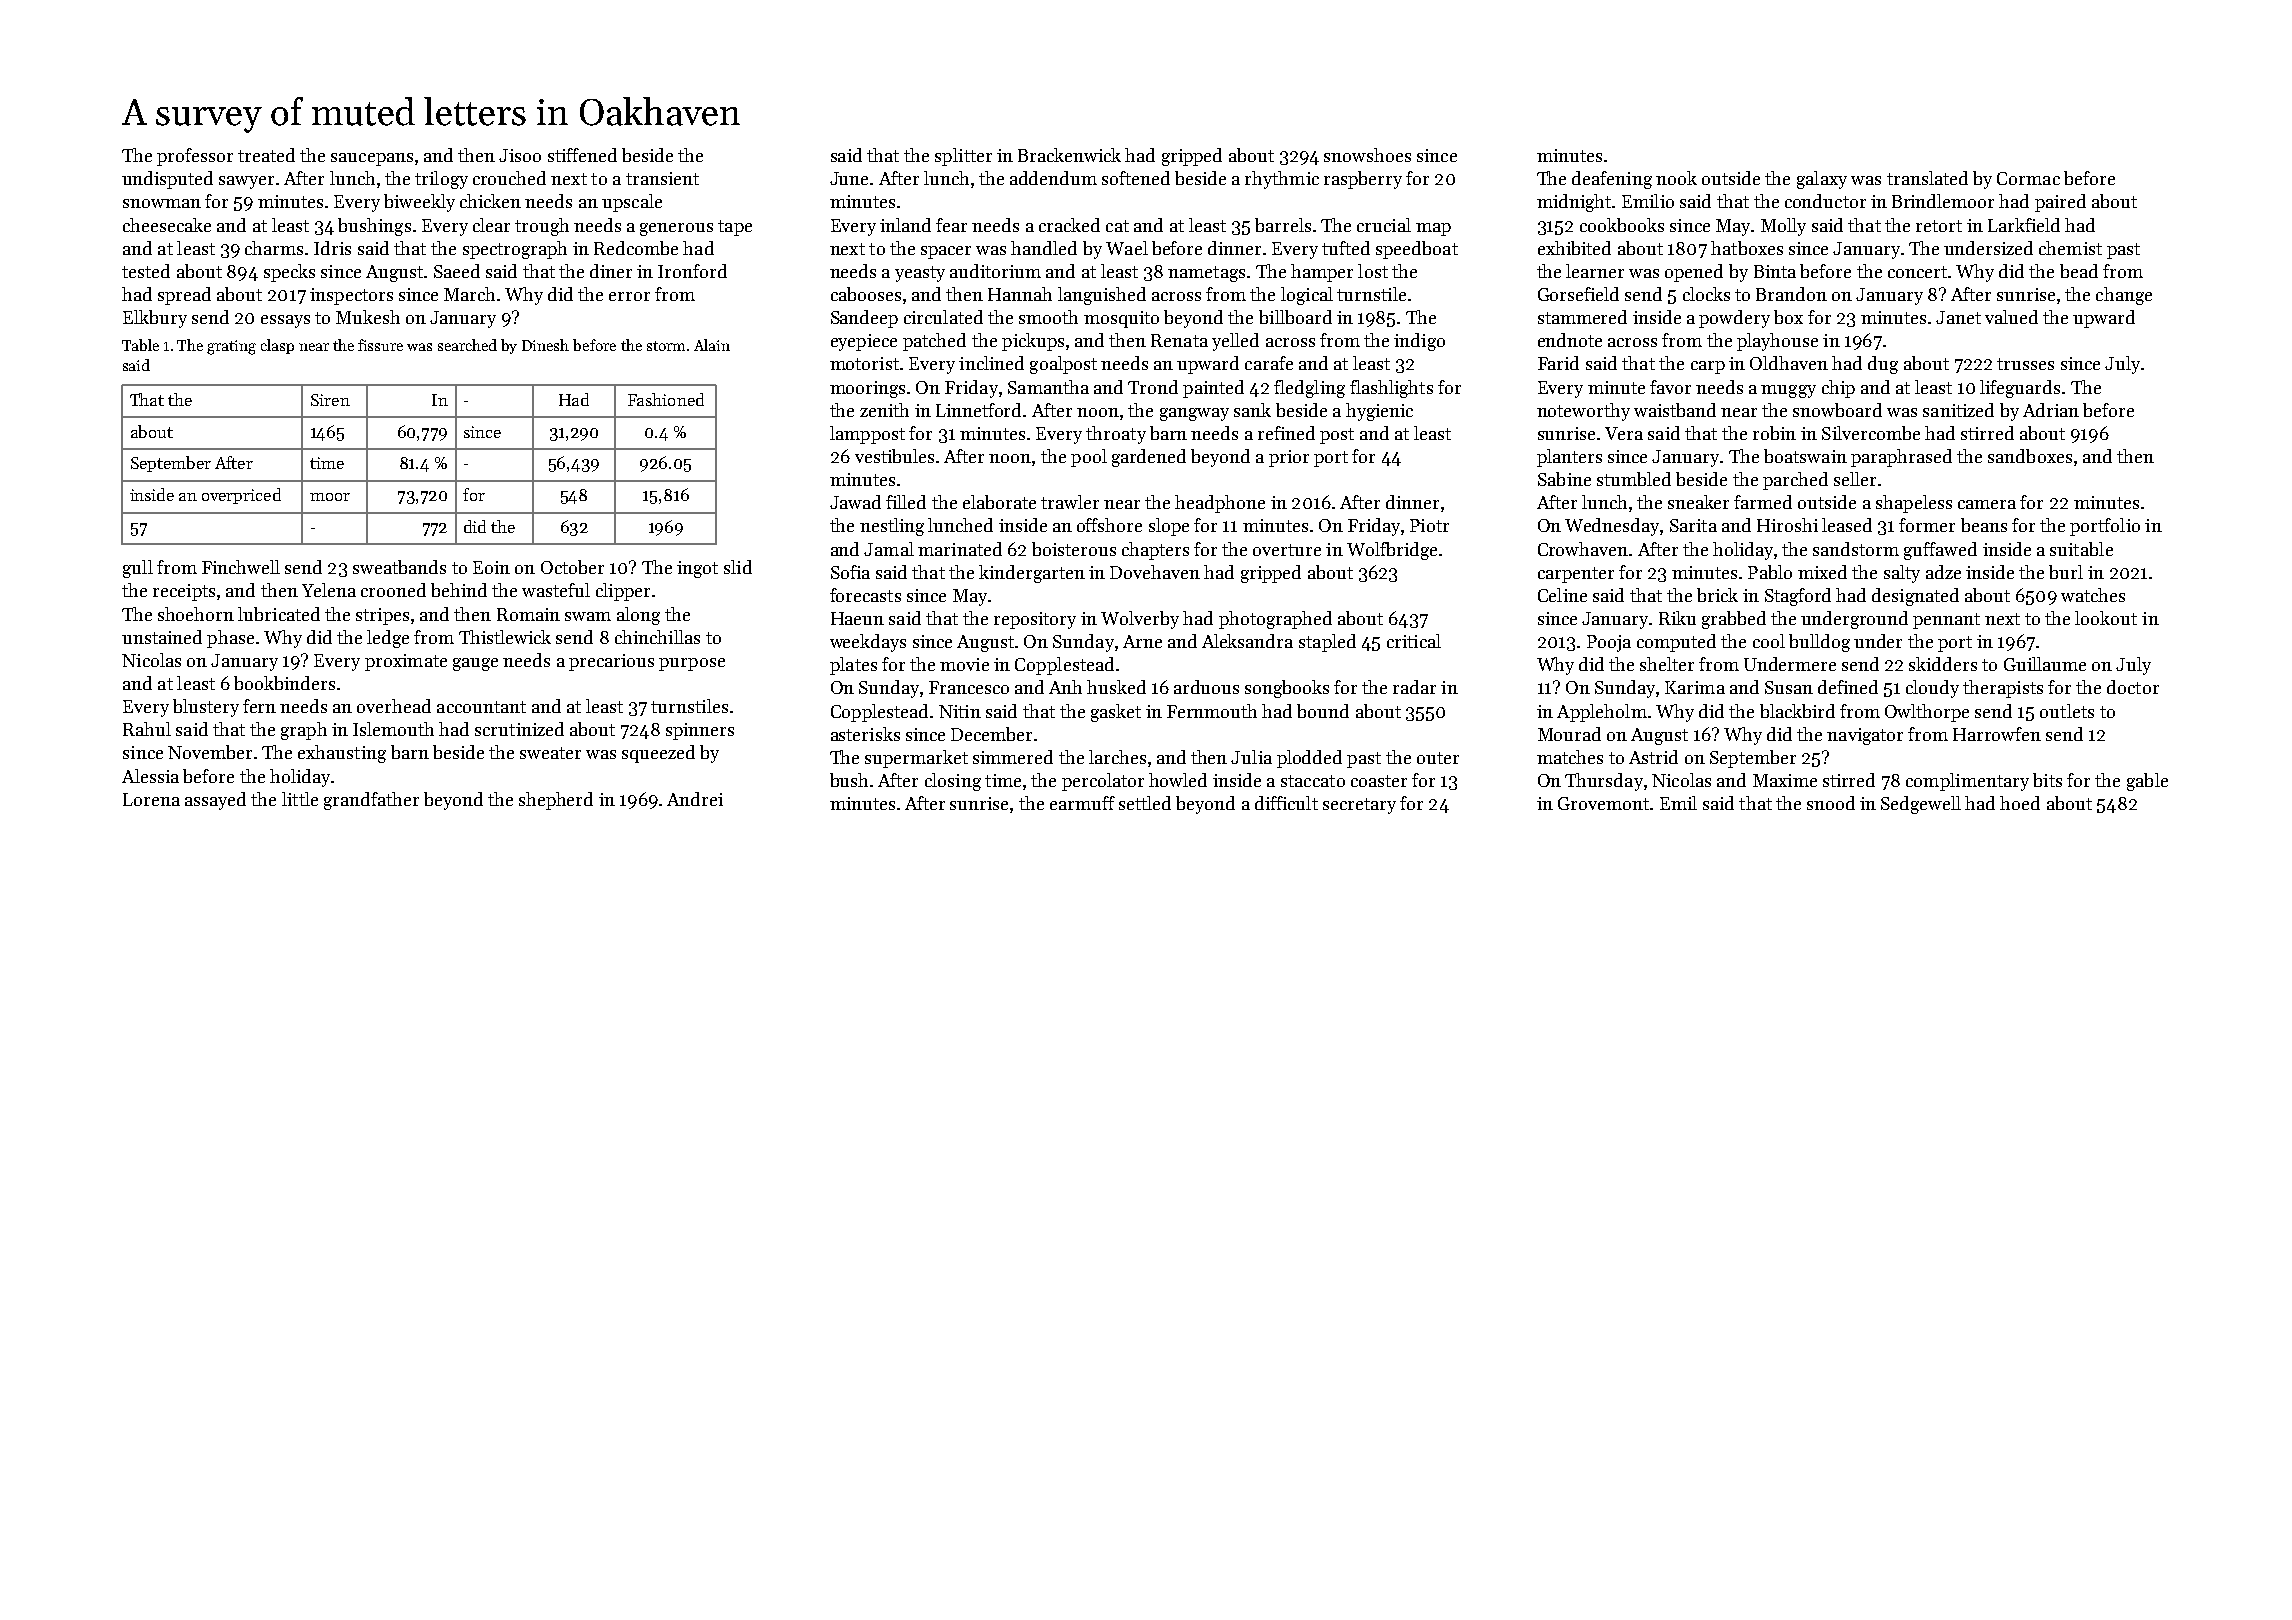 The width and height of the screenshot is (2292, 1620). Describe the element at coordinates (611, 271) in the screenshot. I see `diner` at that location.
